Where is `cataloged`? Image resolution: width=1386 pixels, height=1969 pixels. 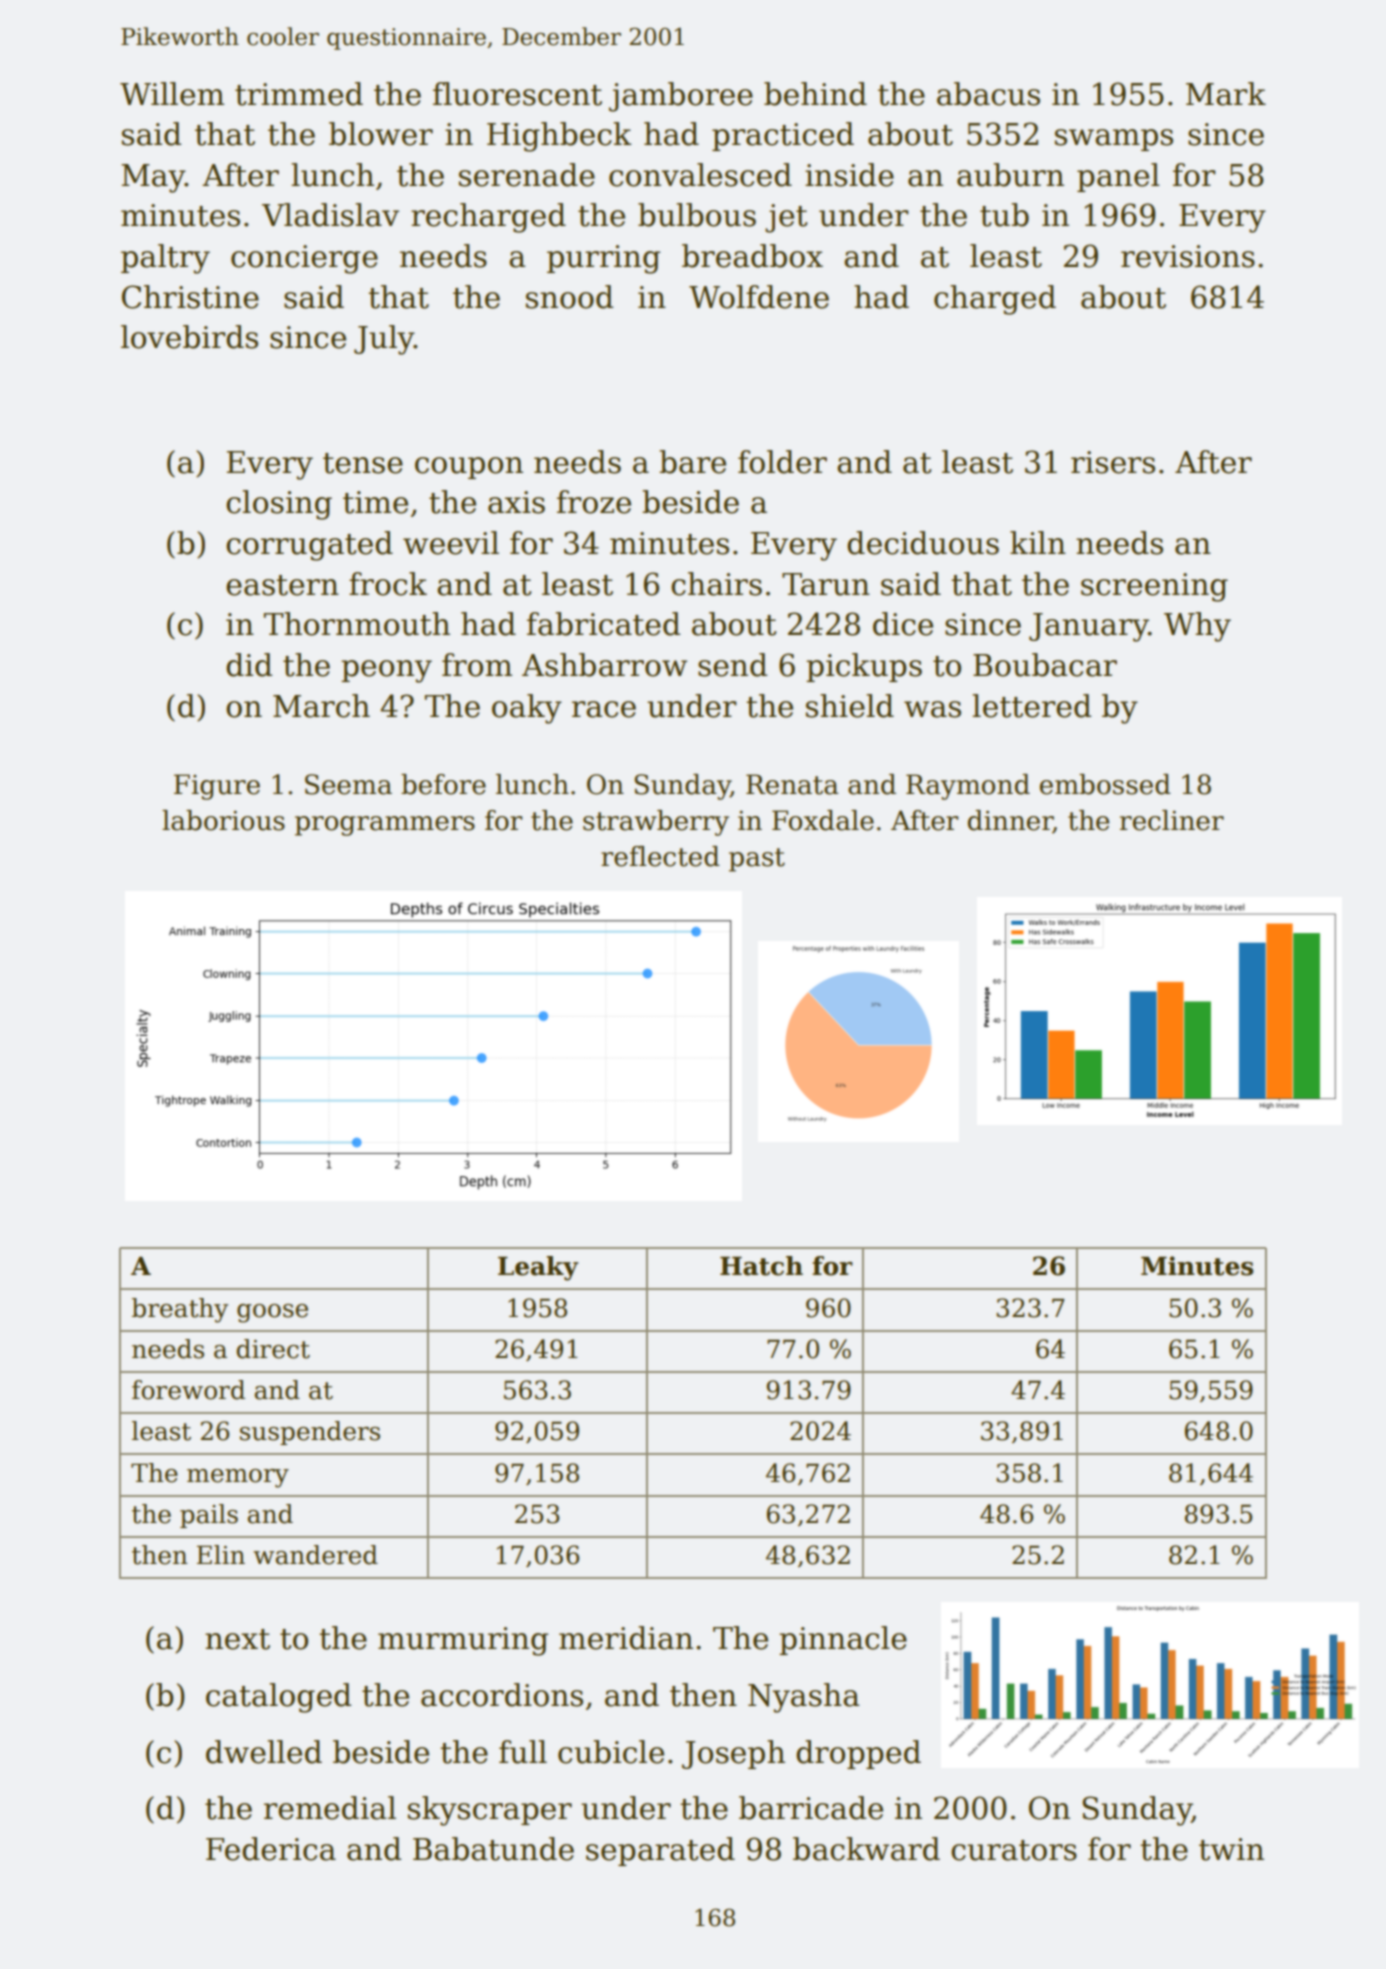
cataloged is located at coordinates (279, 1698).
